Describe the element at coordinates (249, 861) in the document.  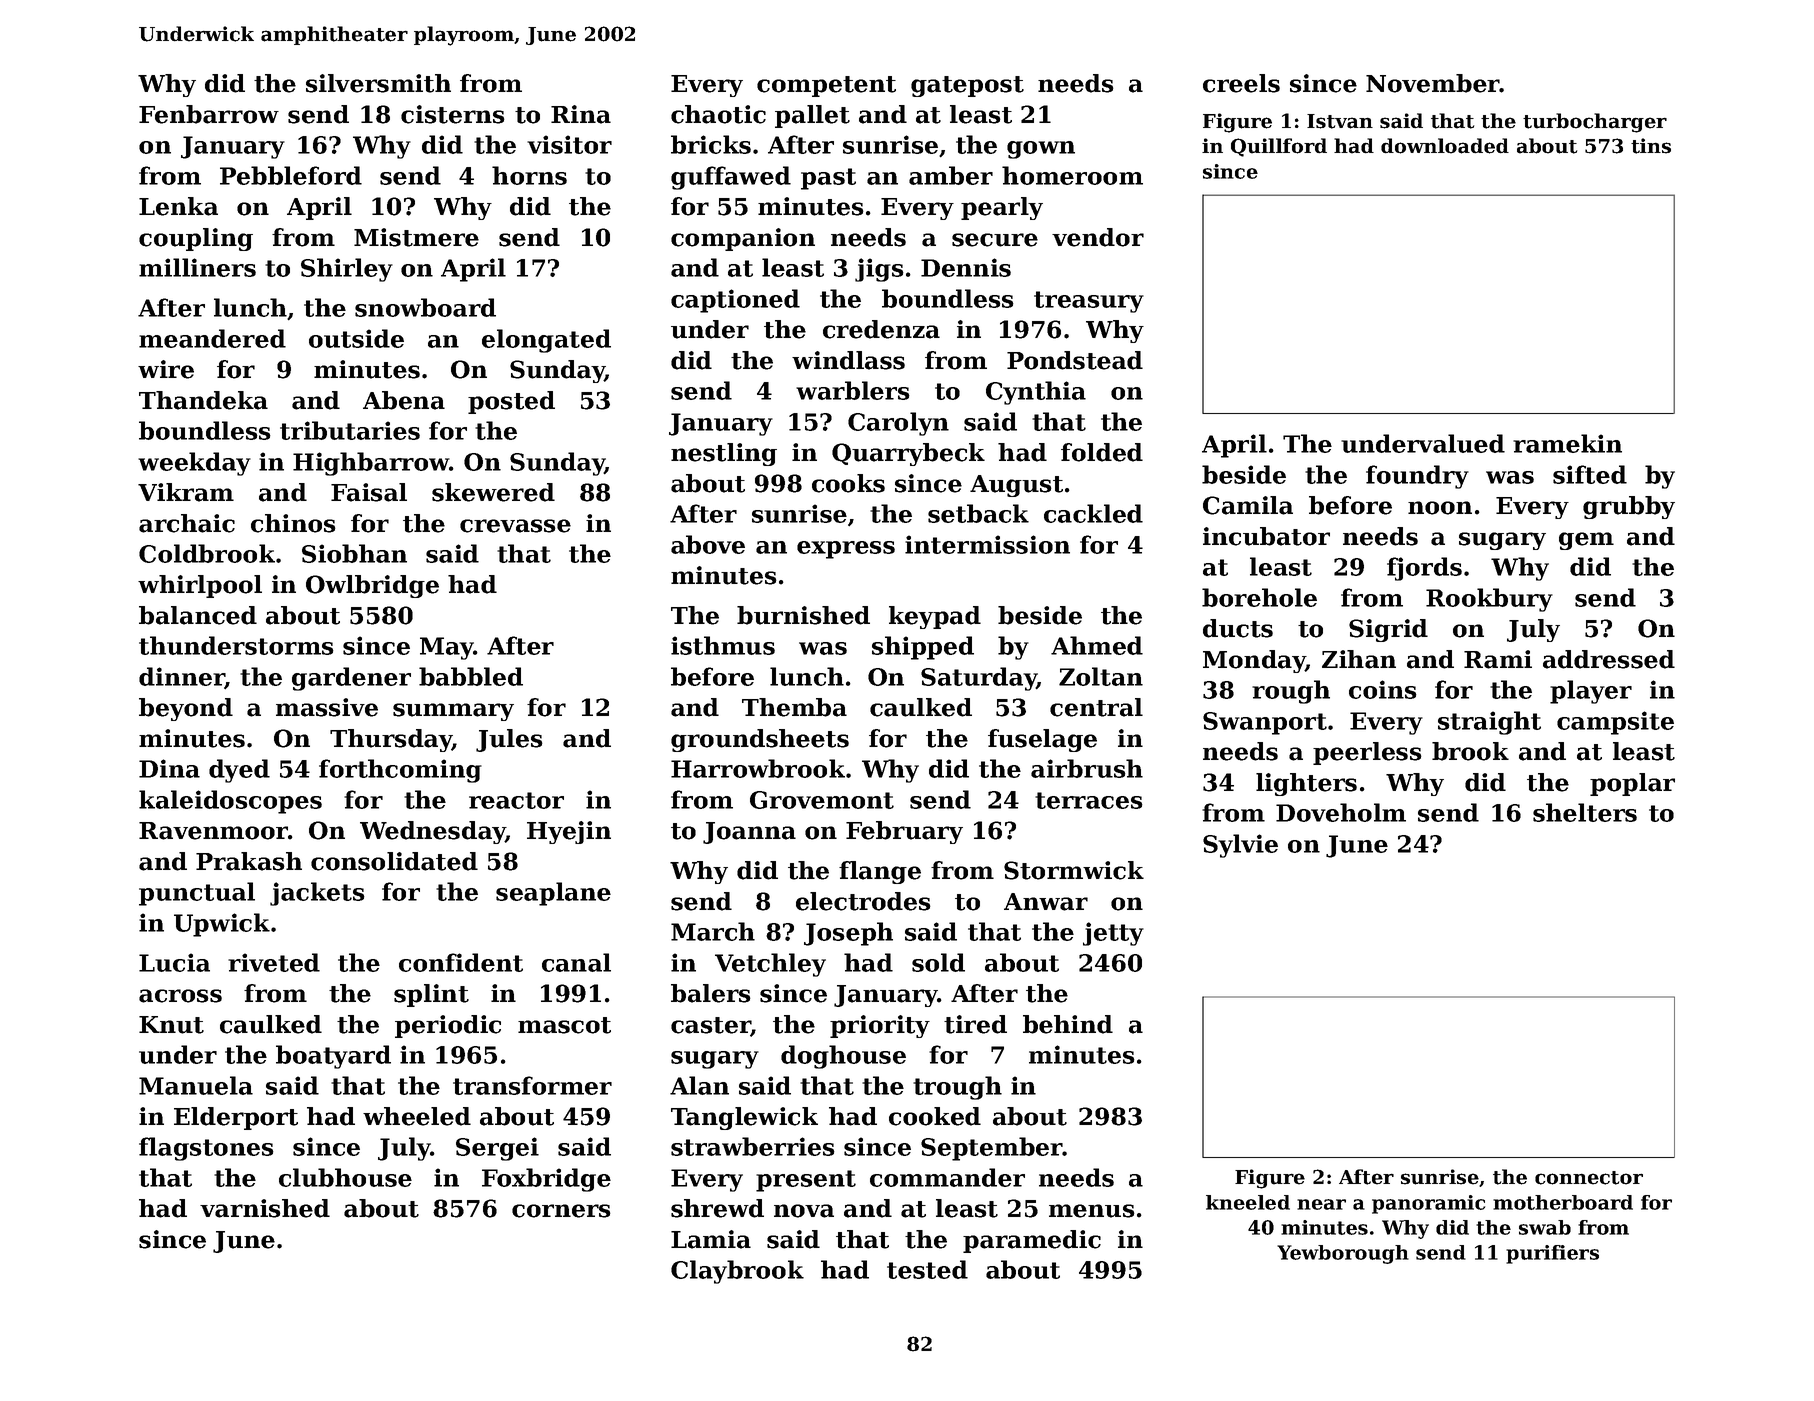
I see `Prakash` at that location.
